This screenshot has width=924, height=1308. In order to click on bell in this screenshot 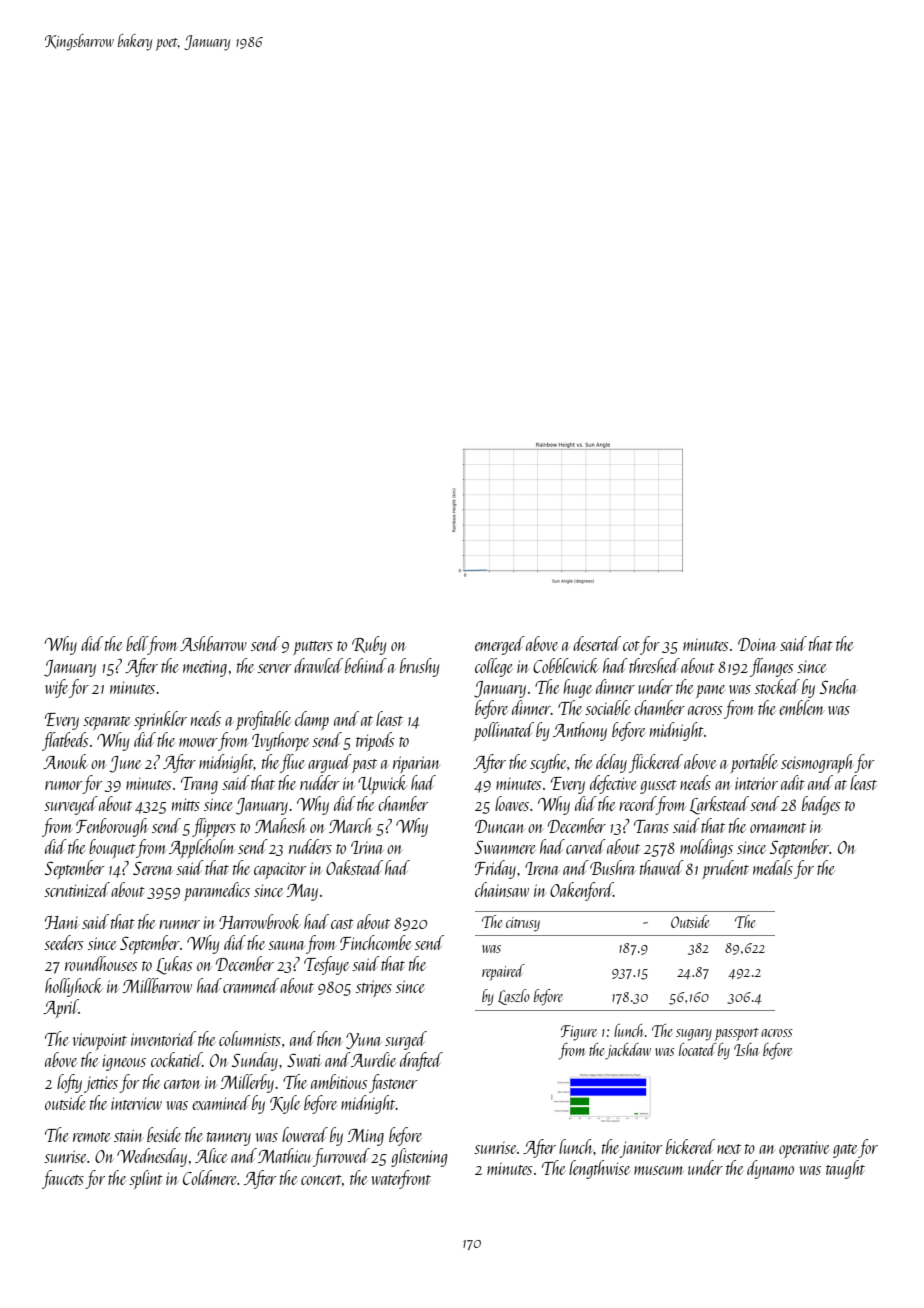, I will do `click(137, 643)`.
